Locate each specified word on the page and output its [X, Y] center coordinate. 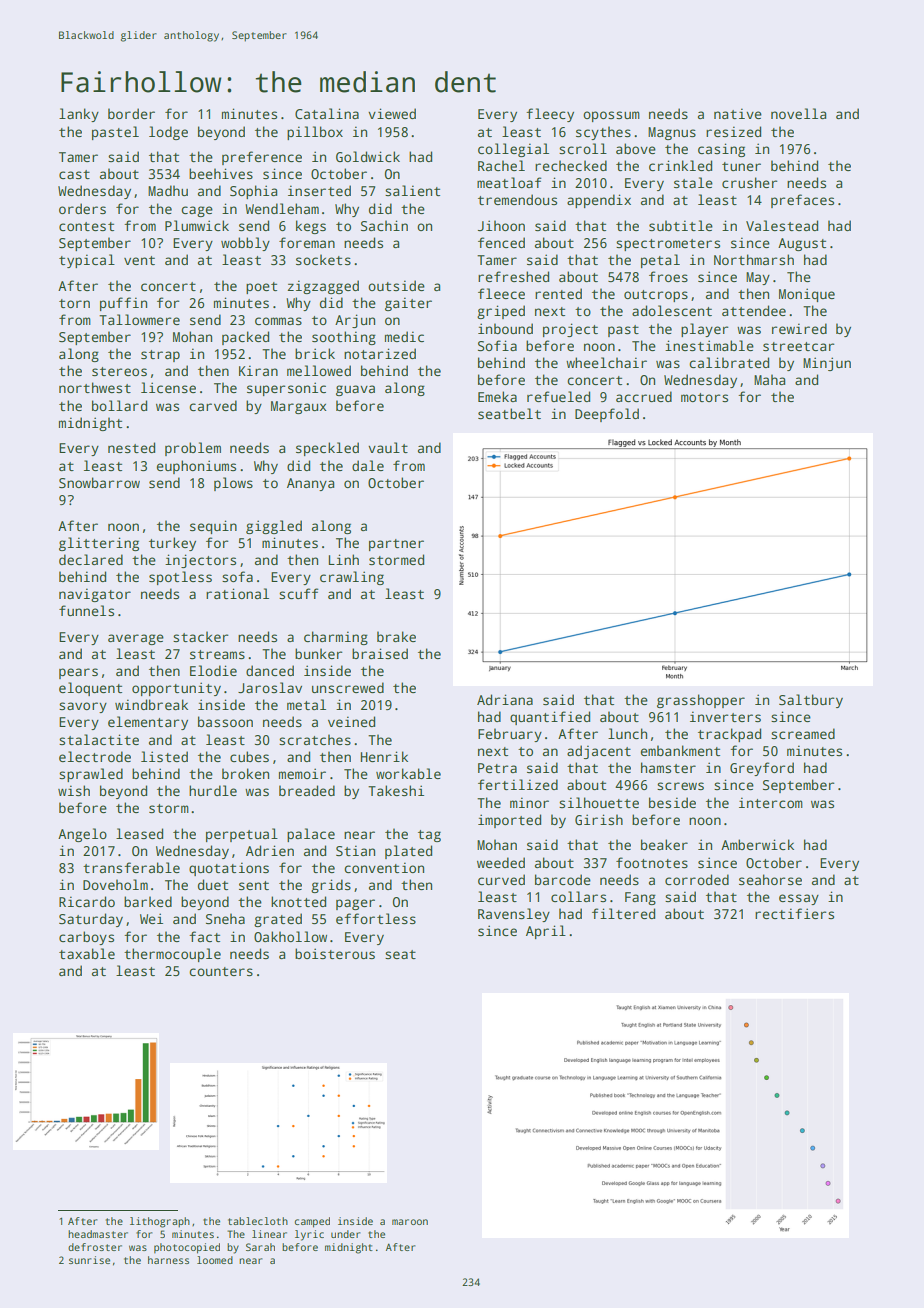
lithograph [160, 1222]
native [738, 113]
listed [164, 756]
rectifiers [794, 913]
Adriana [505, 699]
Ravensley [514, 915]
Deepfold [607, 415]
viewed [392, 113]
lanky [79, 115]
